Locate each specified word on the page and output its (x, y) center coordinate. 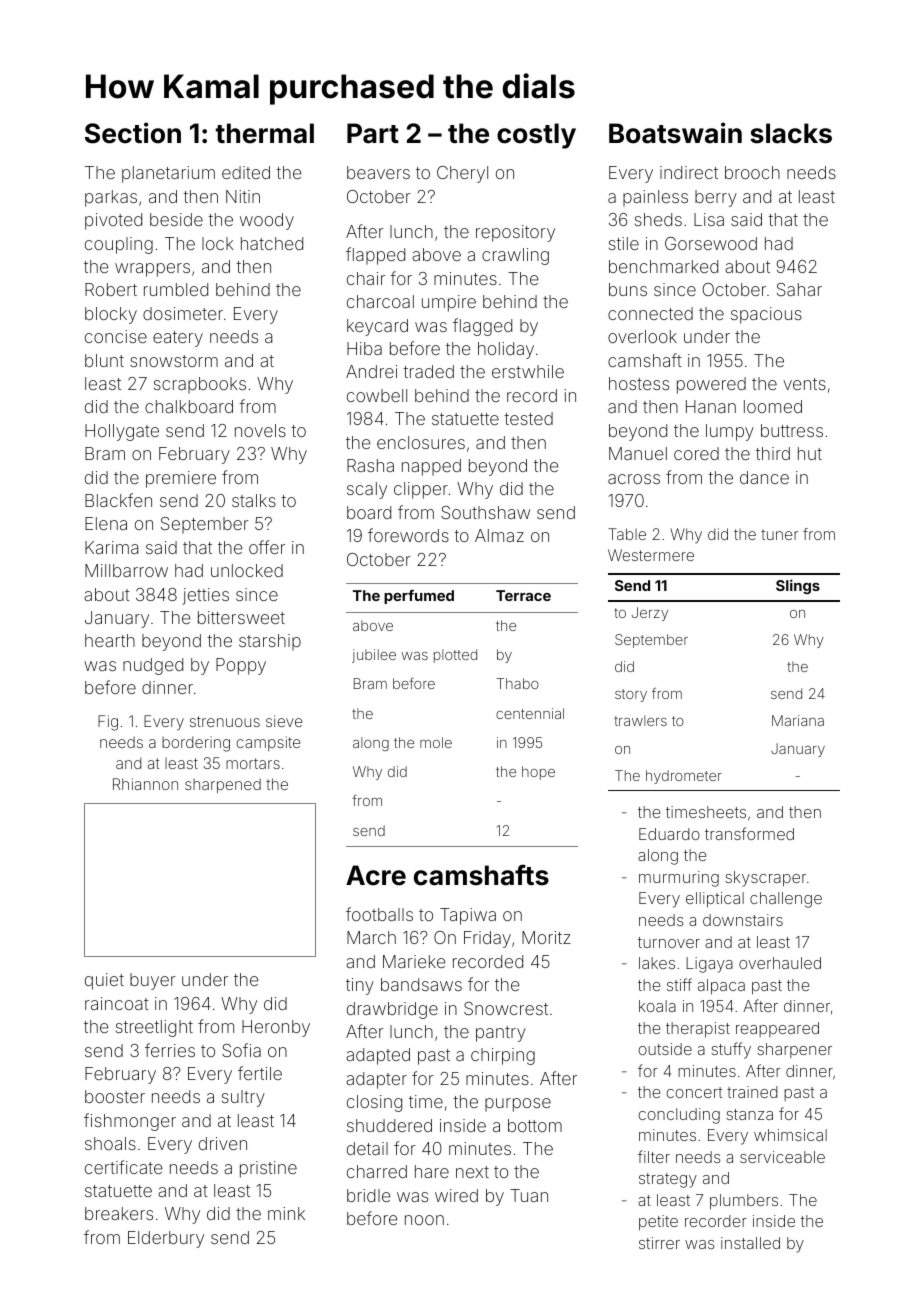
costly (536, 136)
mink (286, 1213)
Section (133, 133)
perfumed (419, 596)
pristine (268, 1169)
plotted (455, 656)
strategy (668, 1180)
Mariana (798, 720)
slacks (791, 133)
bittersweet (241, 617)
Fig (108, 723)
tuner (779, 534)
